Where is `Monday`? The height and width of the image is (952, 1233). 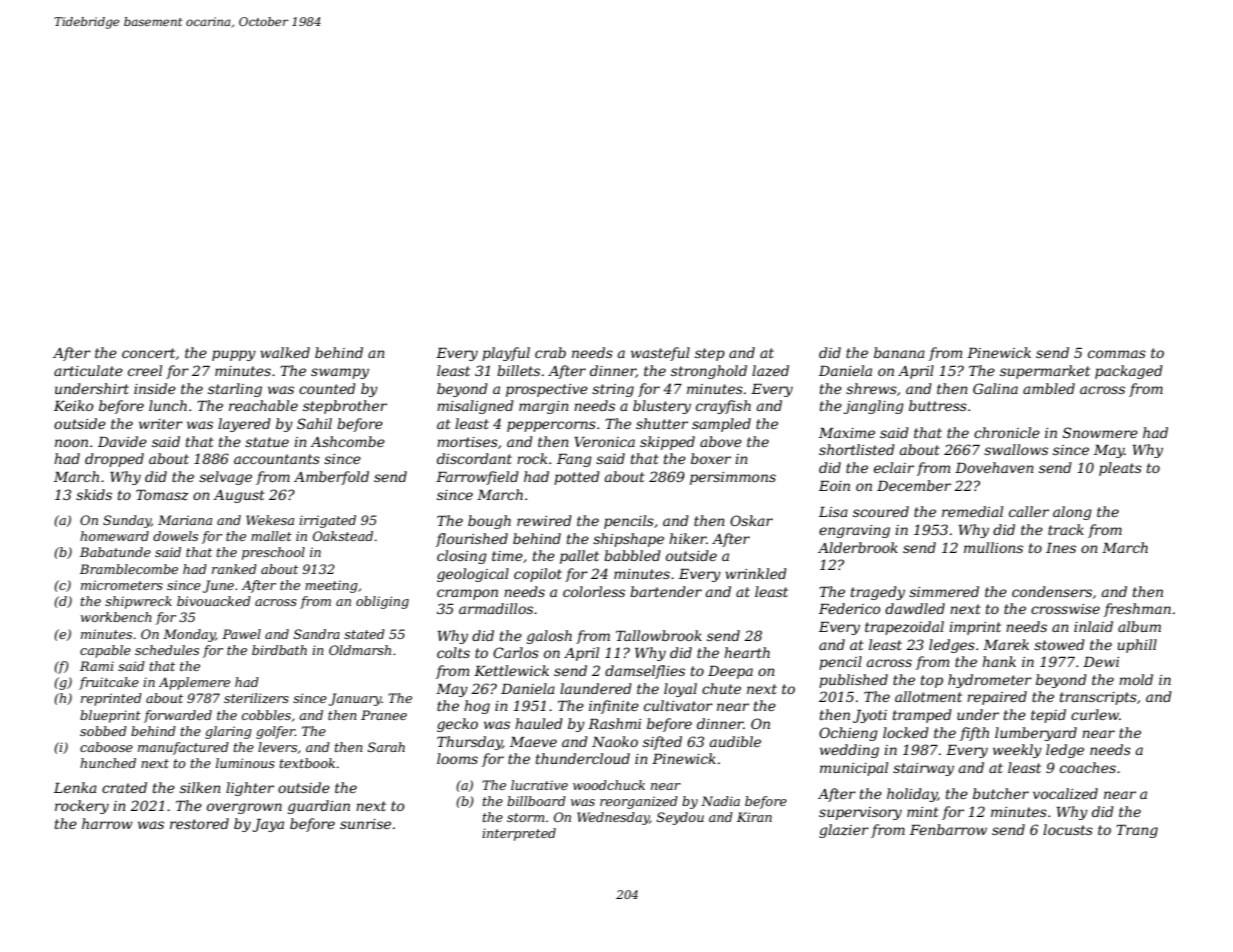 Monday is located at coordinates (189, 635).
